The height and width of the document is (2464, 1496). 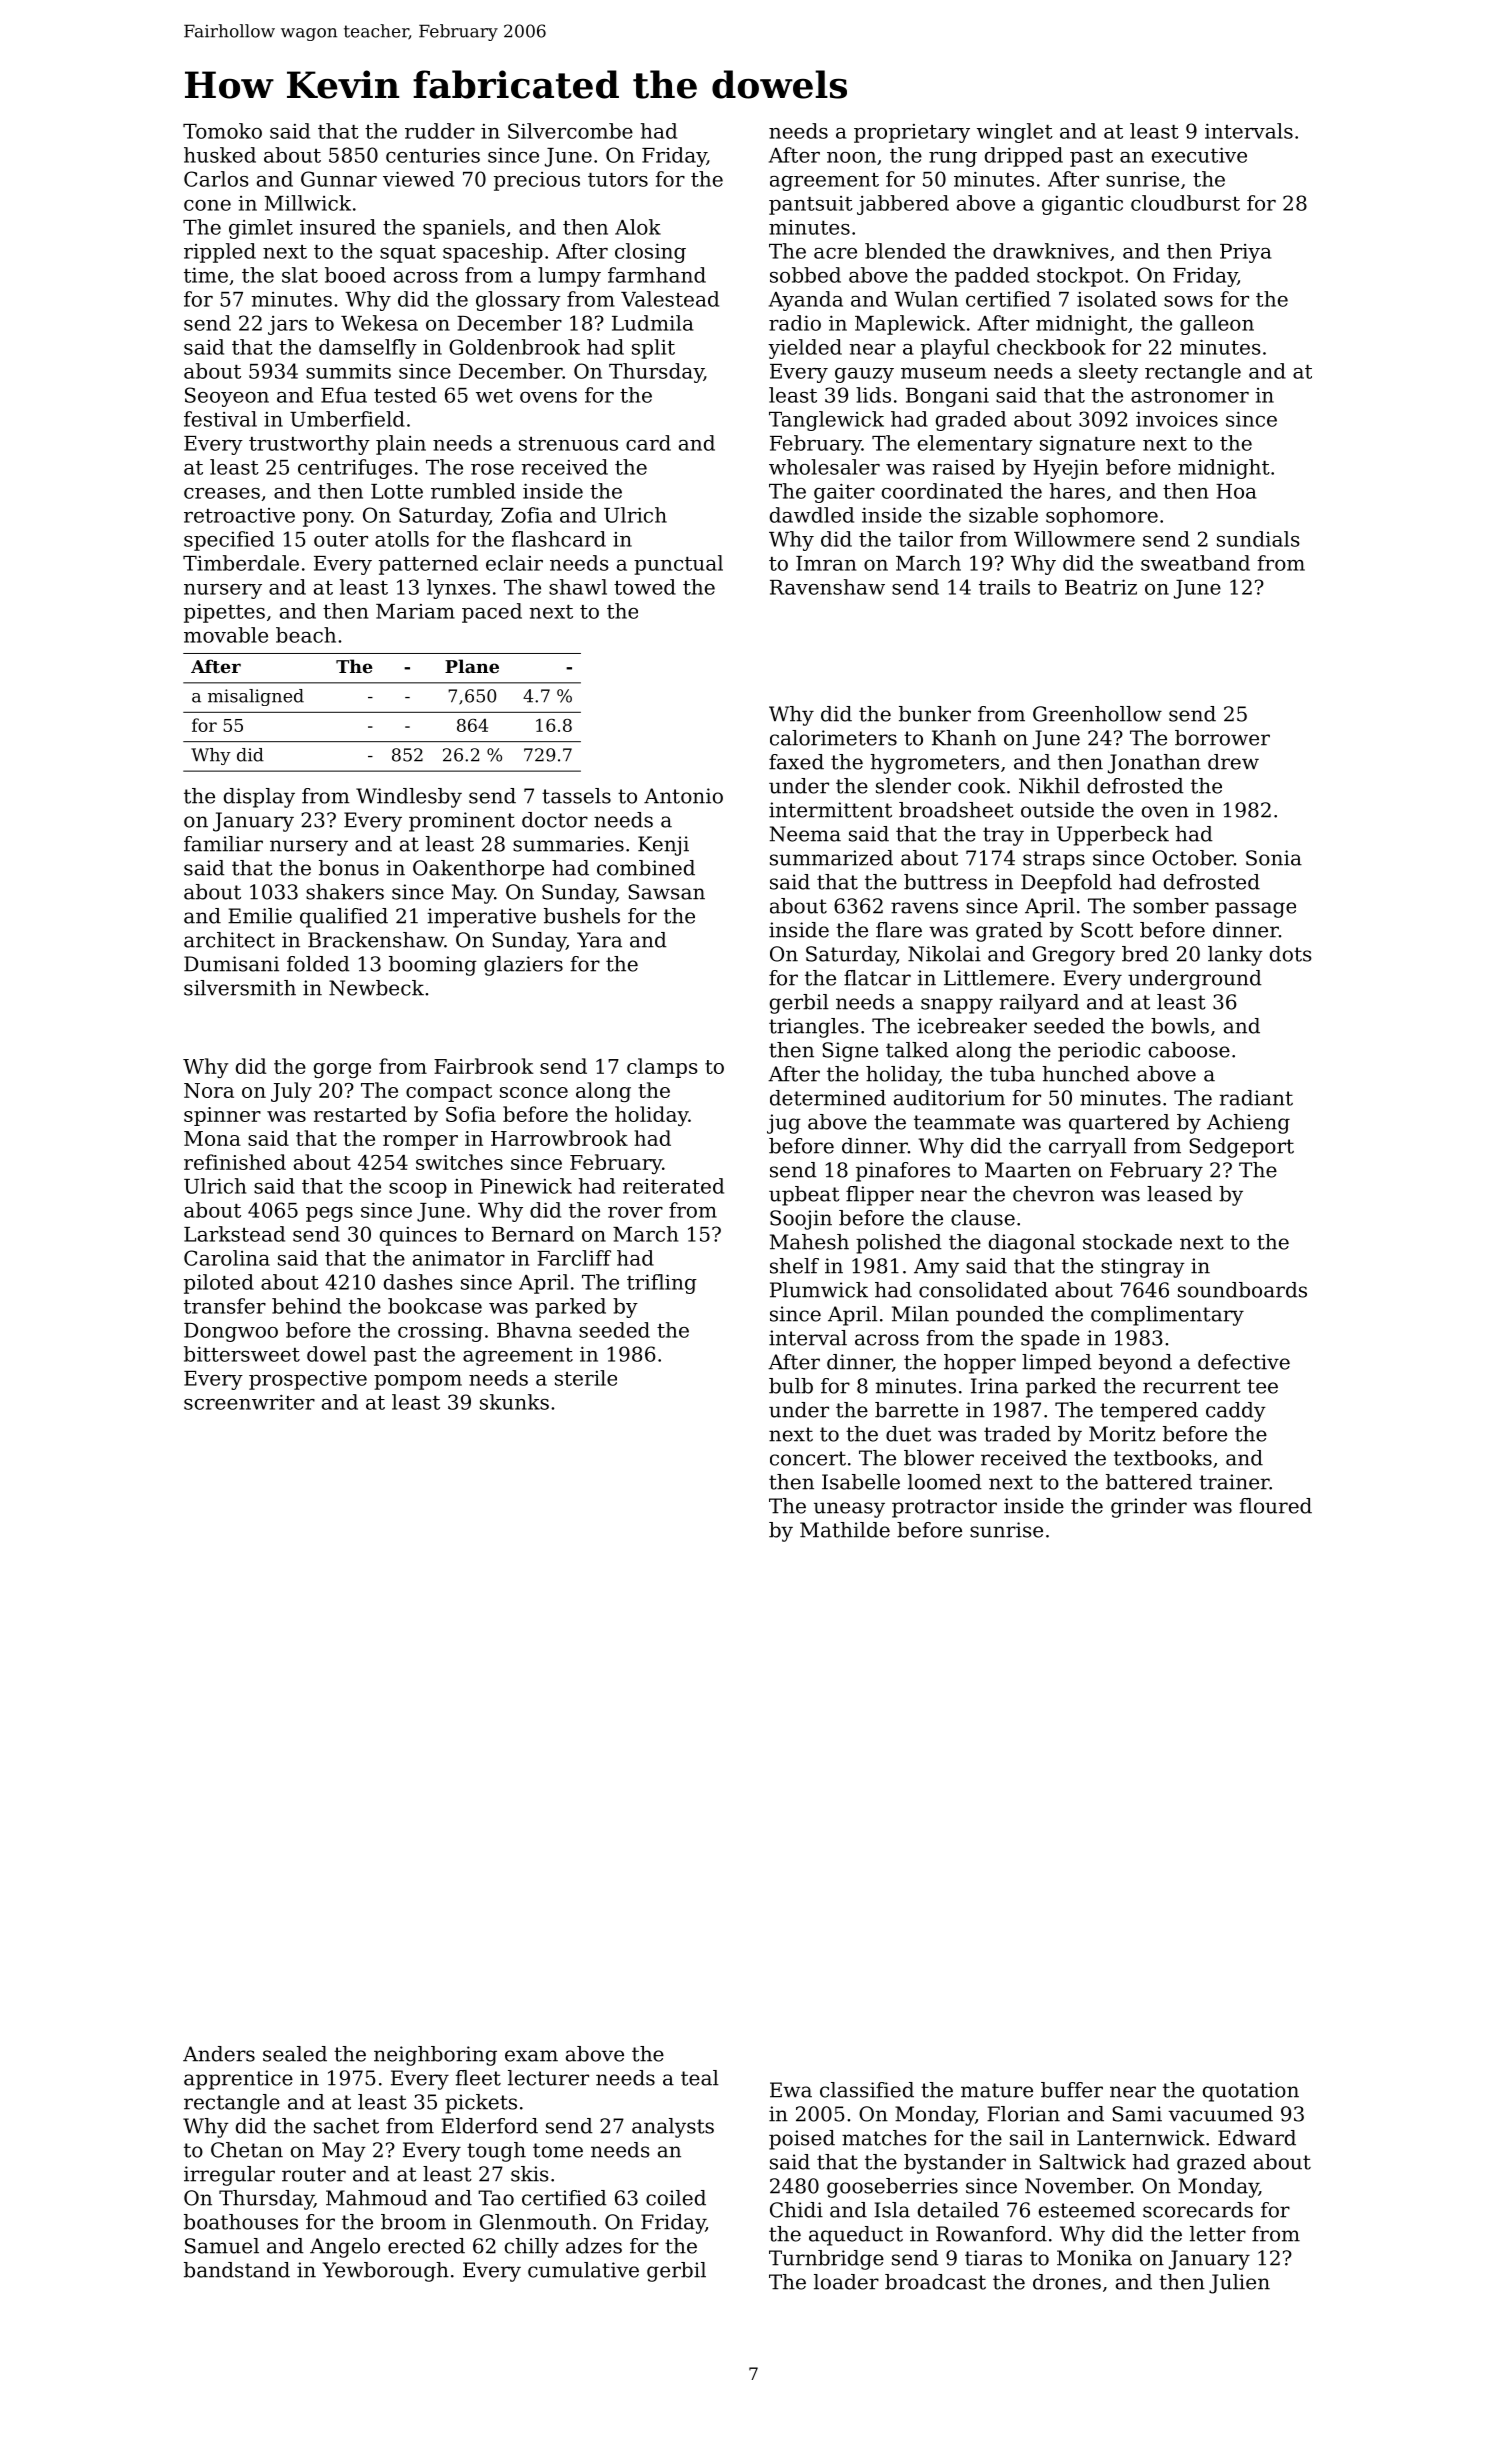 What do you see at coordinates (559, 1138) in the document?
I see `Harrowbrook` at bounding box center [559, 1138].
